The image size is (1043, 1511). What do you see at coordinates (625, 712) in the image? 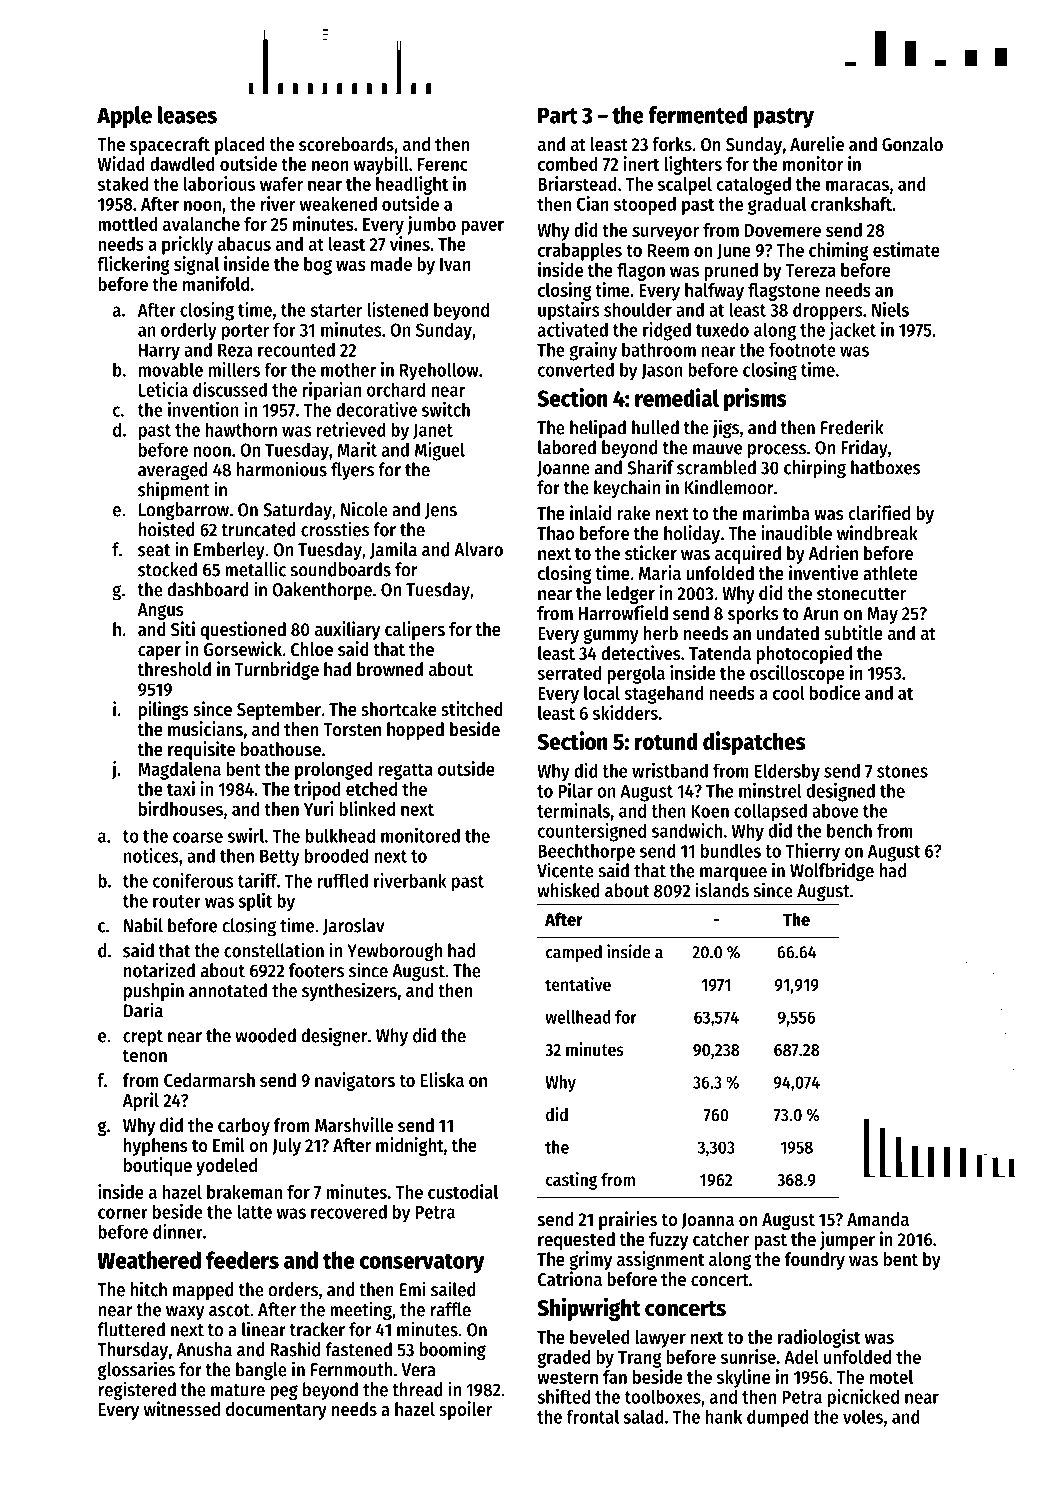
I see `skidders` at bounding box center [625, 712].
